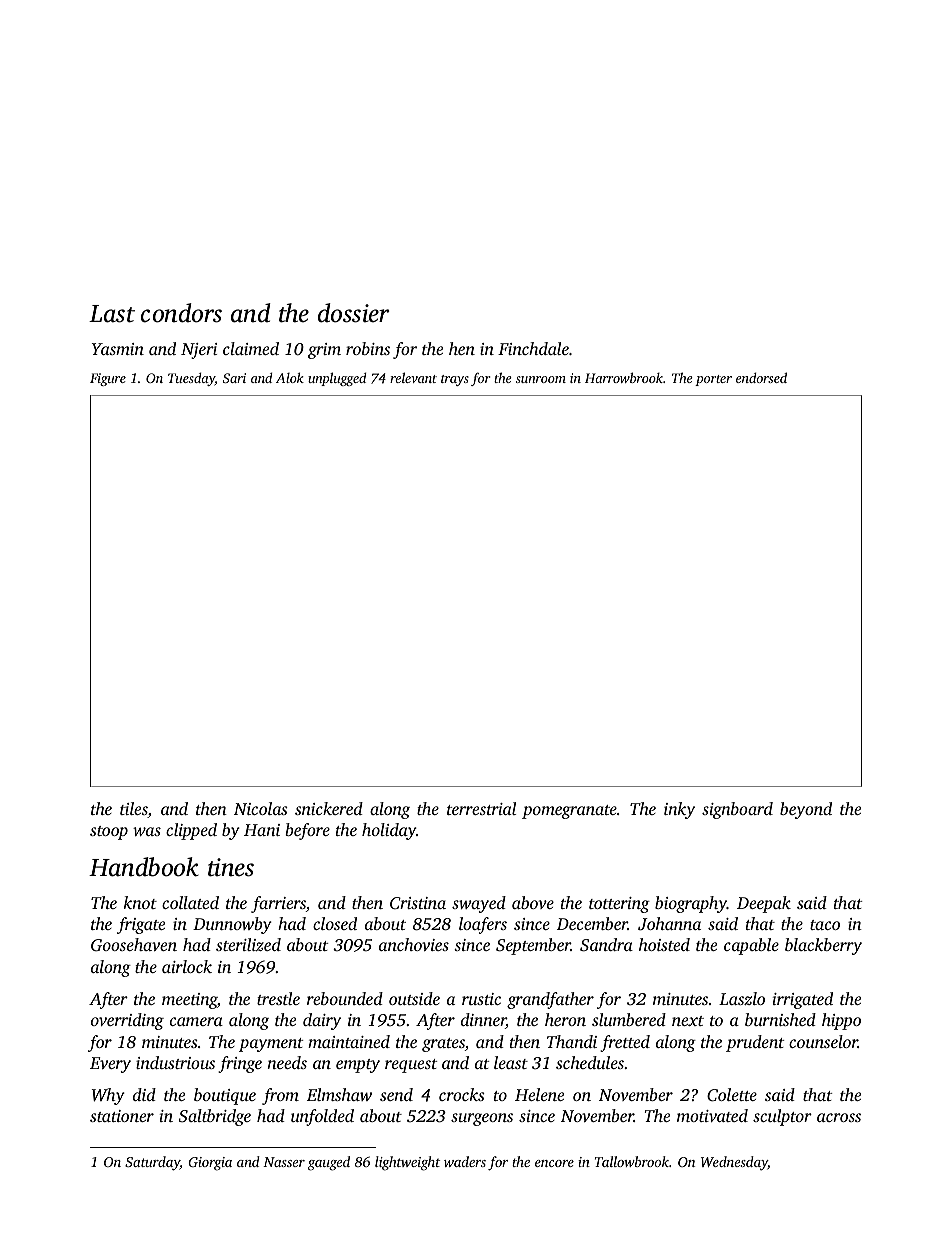  Describe the element at coordinates (737, 810) in the page. I see `signboard` at that location.
